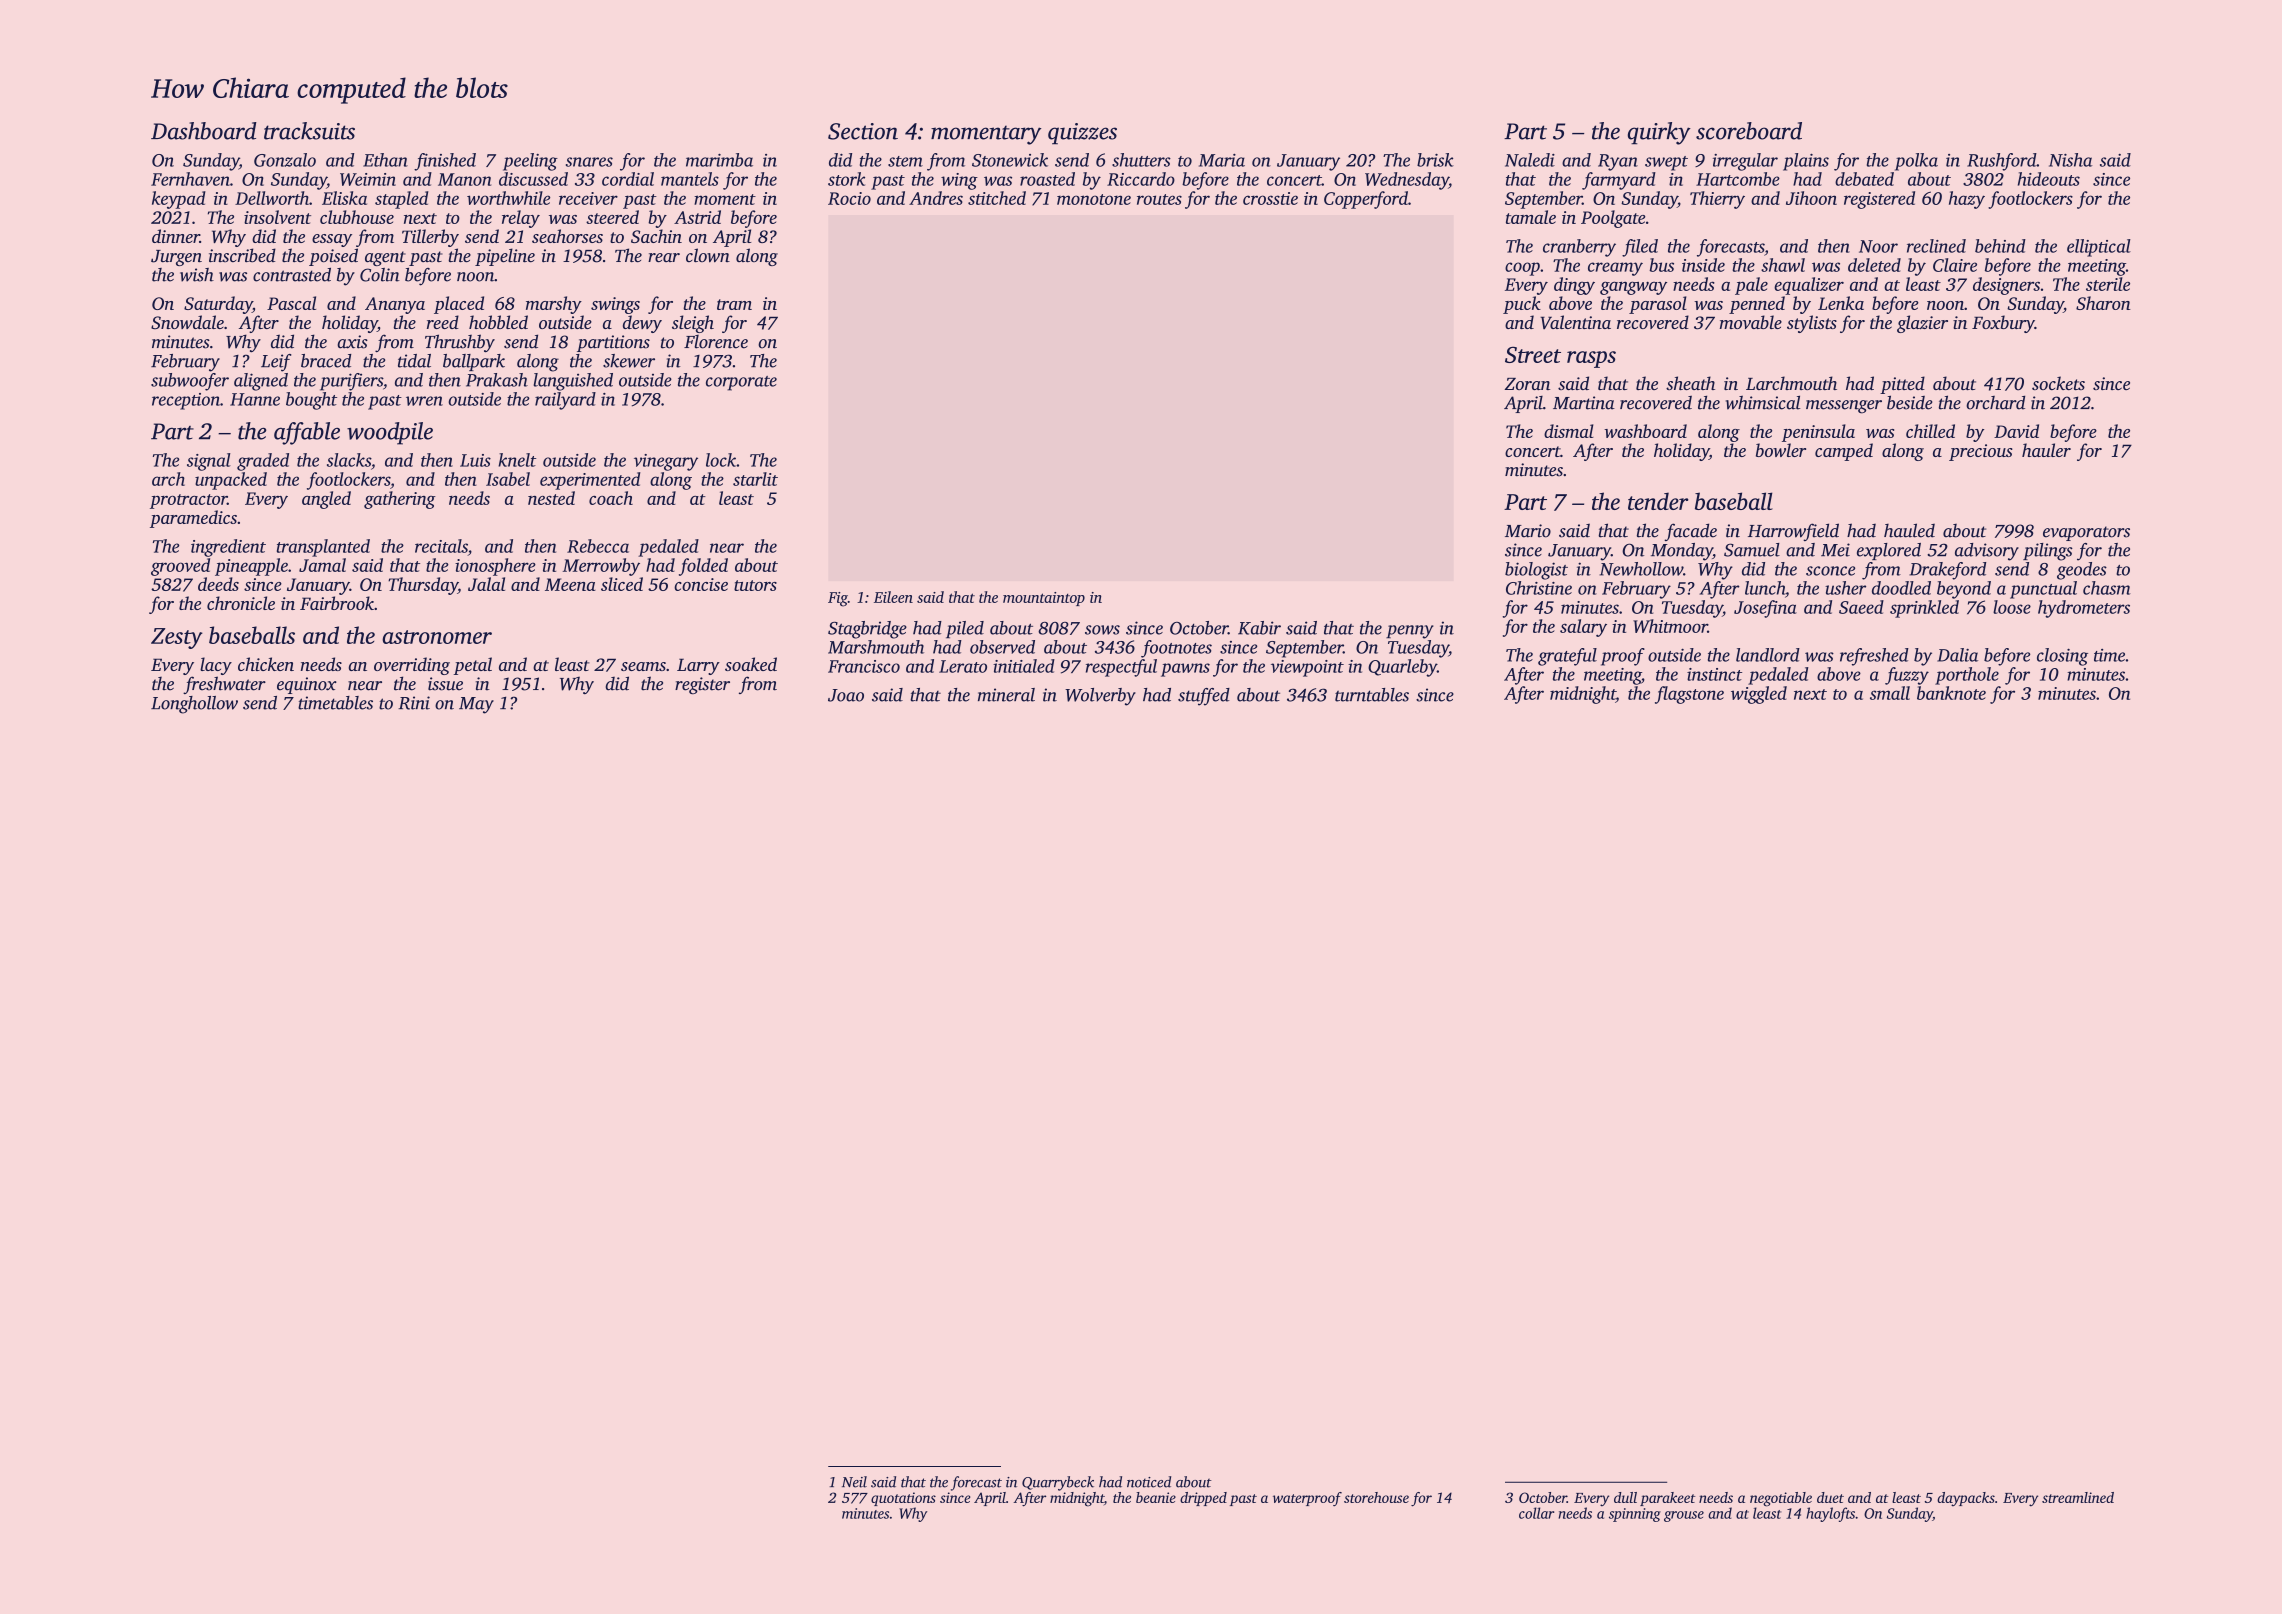  What do you see at coordinates (1584, 403) in the screenshot?
I see `Martina` at bounding box center [1584, 403].
